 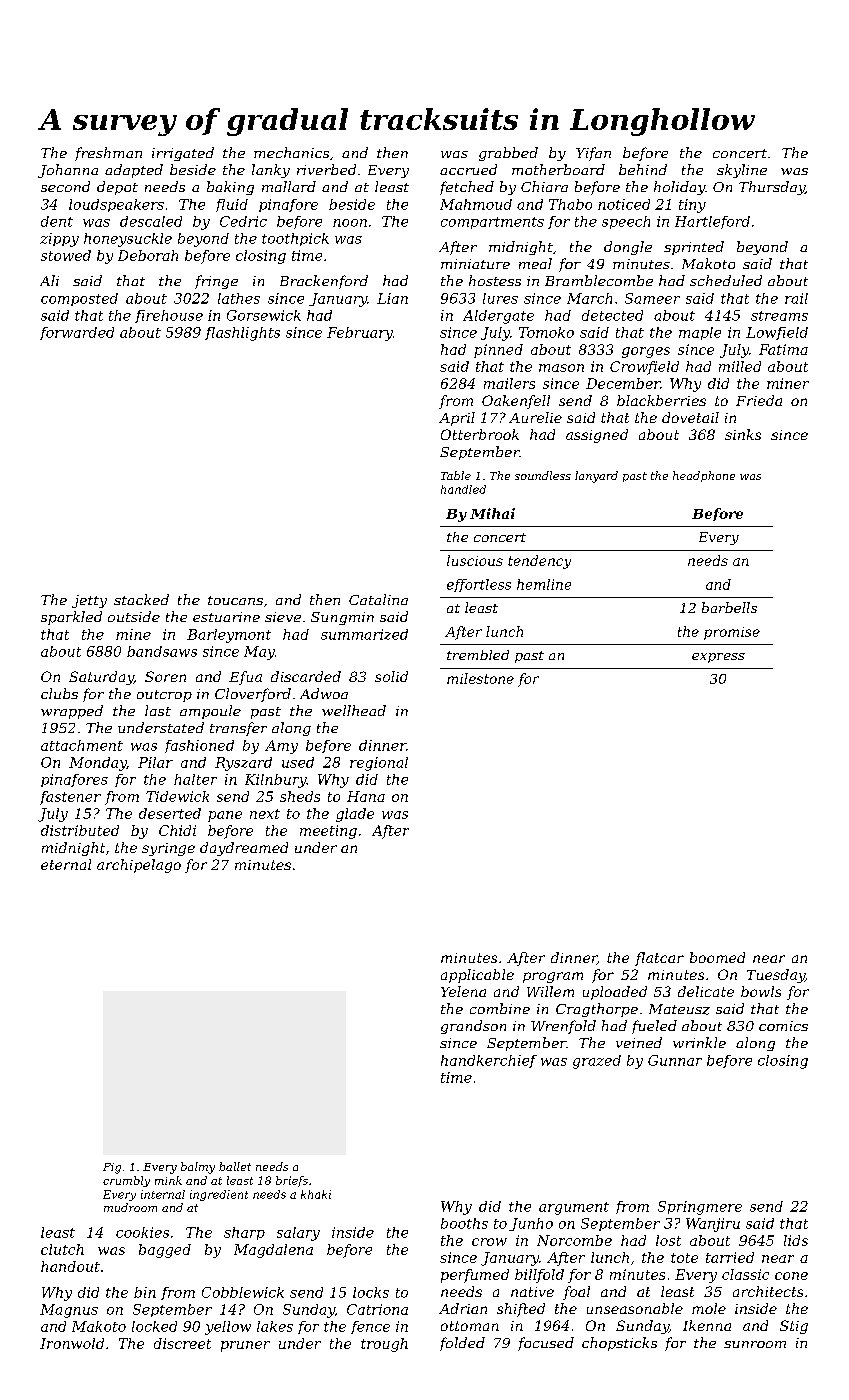 What do you see at coordinates (70, 1266) in the document?
I see `handout` at bounding box center [70, 1266].
